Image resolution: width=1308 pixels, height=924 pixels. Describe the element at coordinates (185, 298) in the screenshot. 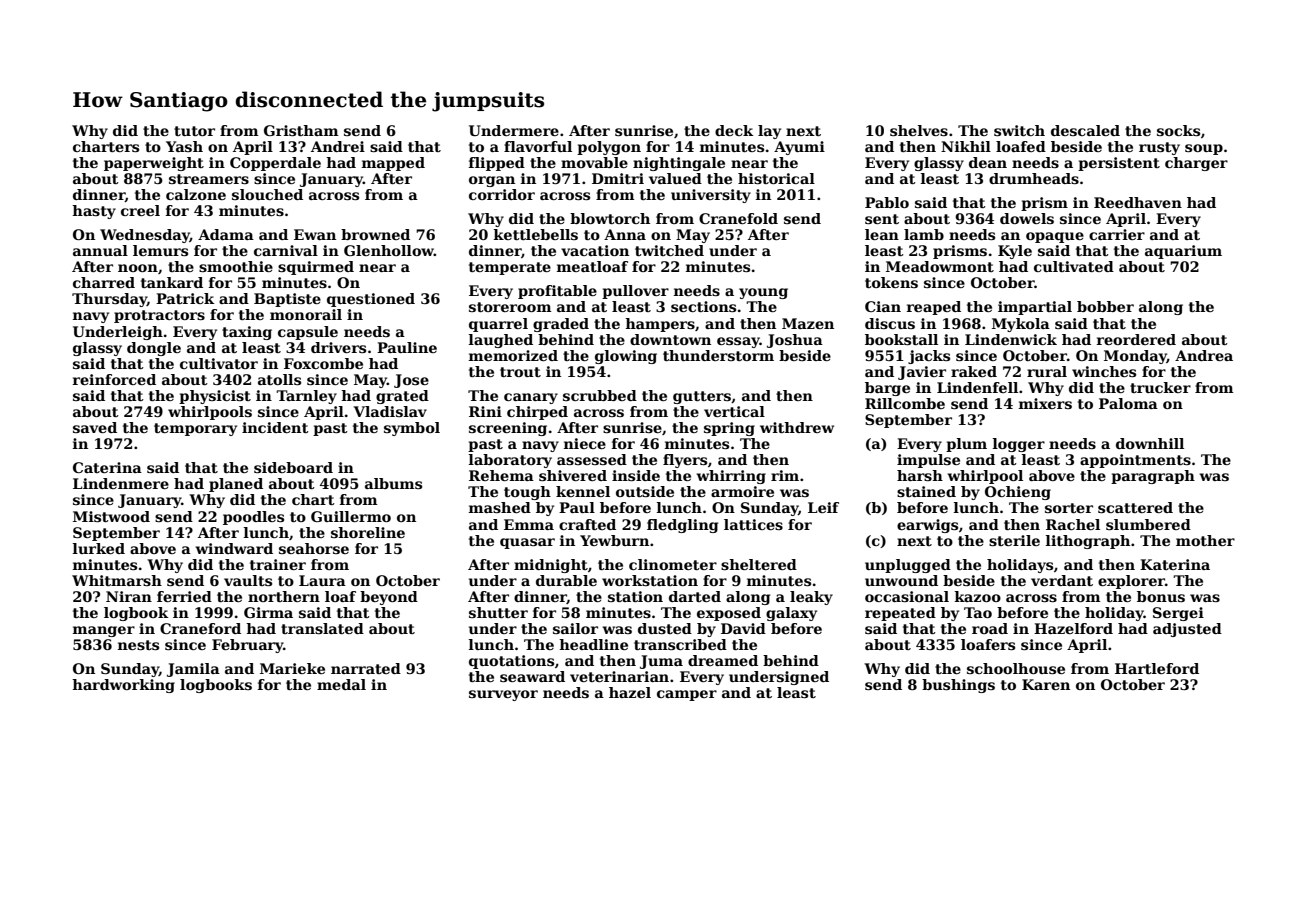

I see `Patrick` at that location.
